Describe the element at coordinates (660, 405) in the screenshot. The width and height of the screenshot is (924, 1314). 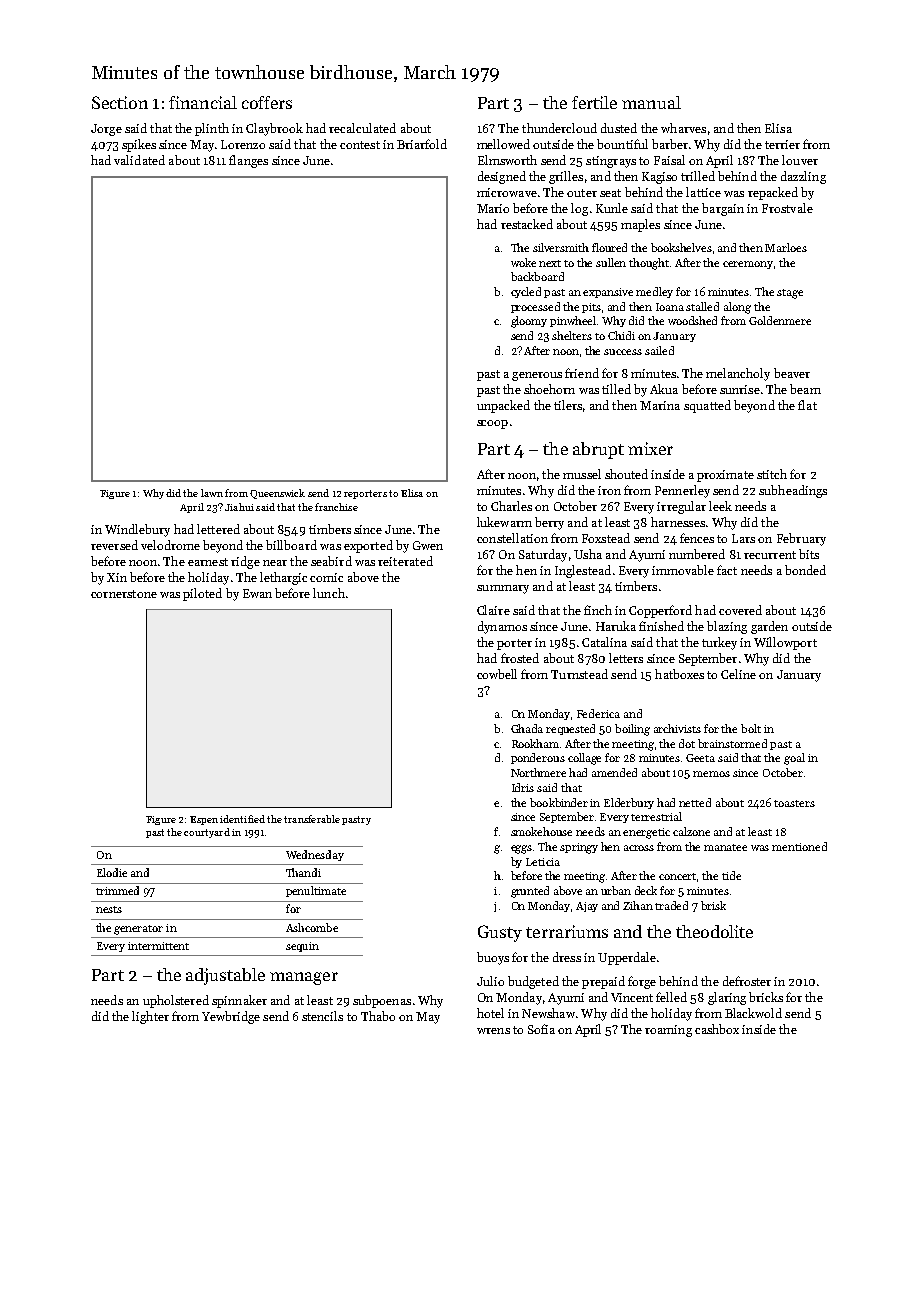
I see `Marina` at that location.
